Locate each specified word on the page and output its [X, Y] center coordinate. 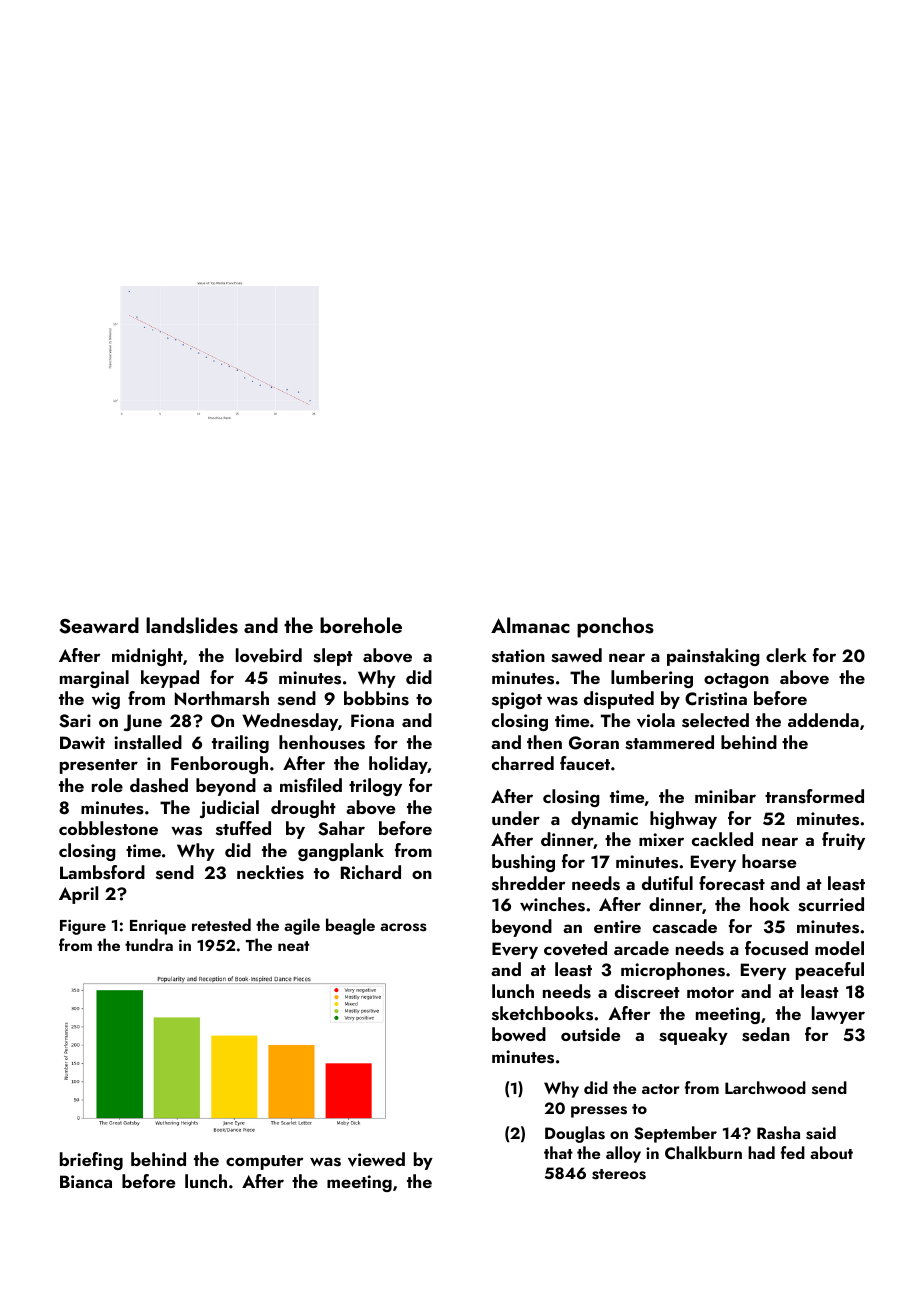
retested [221, 925]
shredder [528, 883]
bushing [523, 863]
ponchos [615, 627]
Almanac [530, 625]
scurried [831, 904]
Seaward [99, 625]
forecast [732, 883]
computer [264, 1162]
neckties [270, 872]
